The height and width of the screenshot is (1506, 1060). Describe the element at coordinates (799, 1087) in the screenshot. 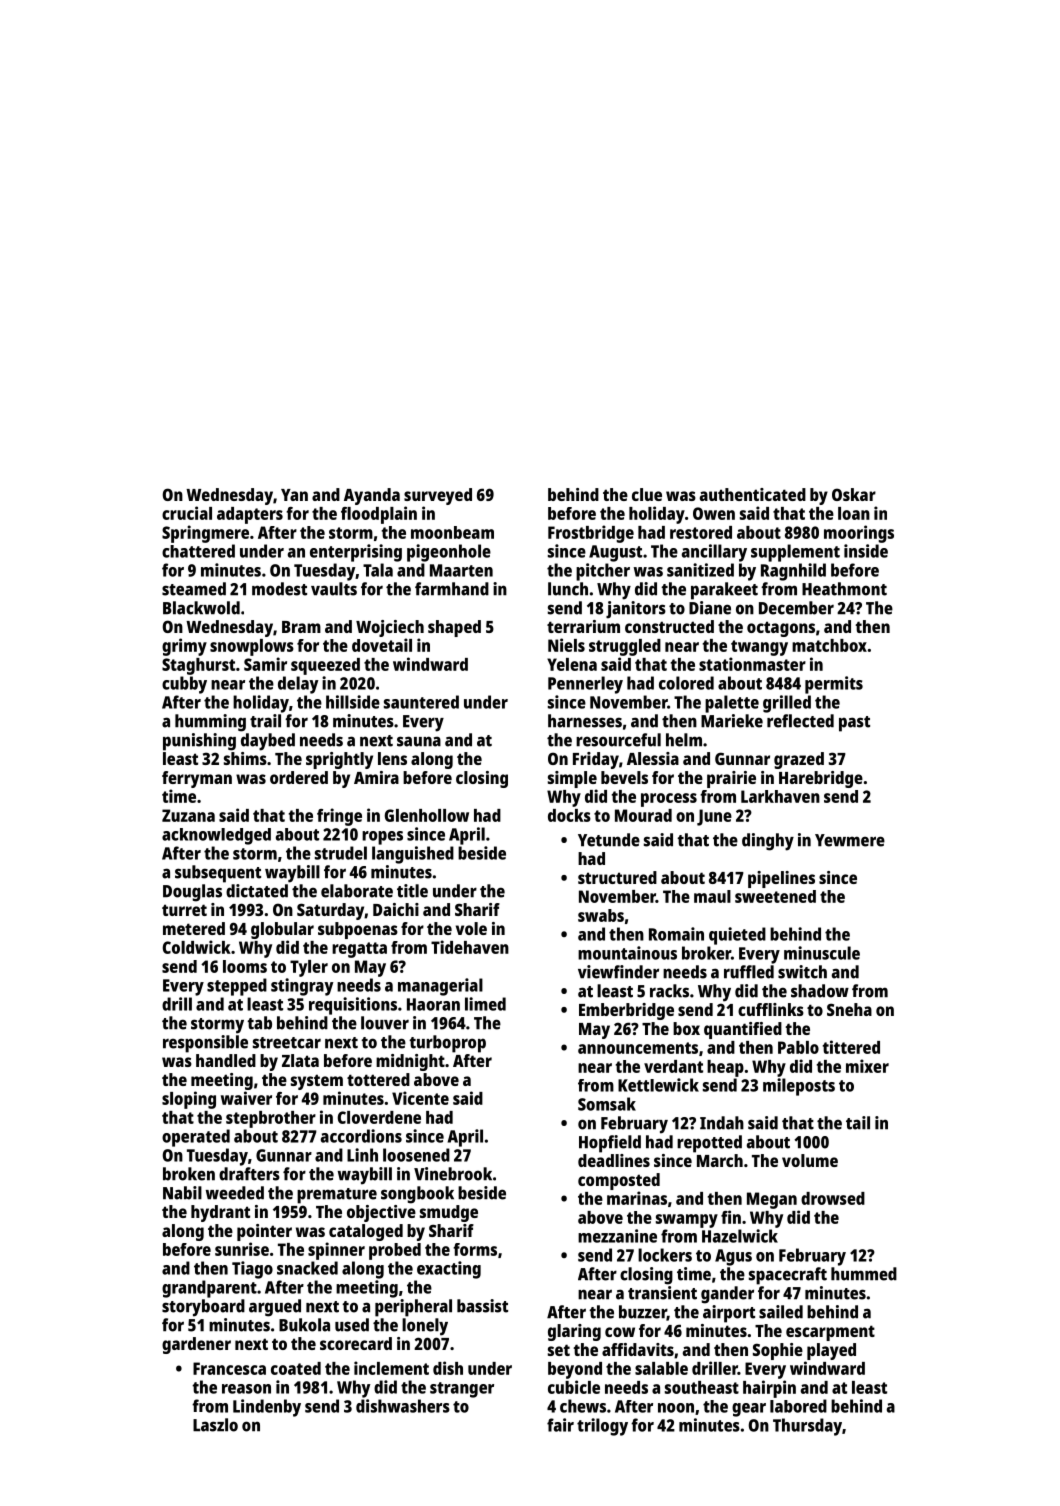

I see `mileposts` at that location.
